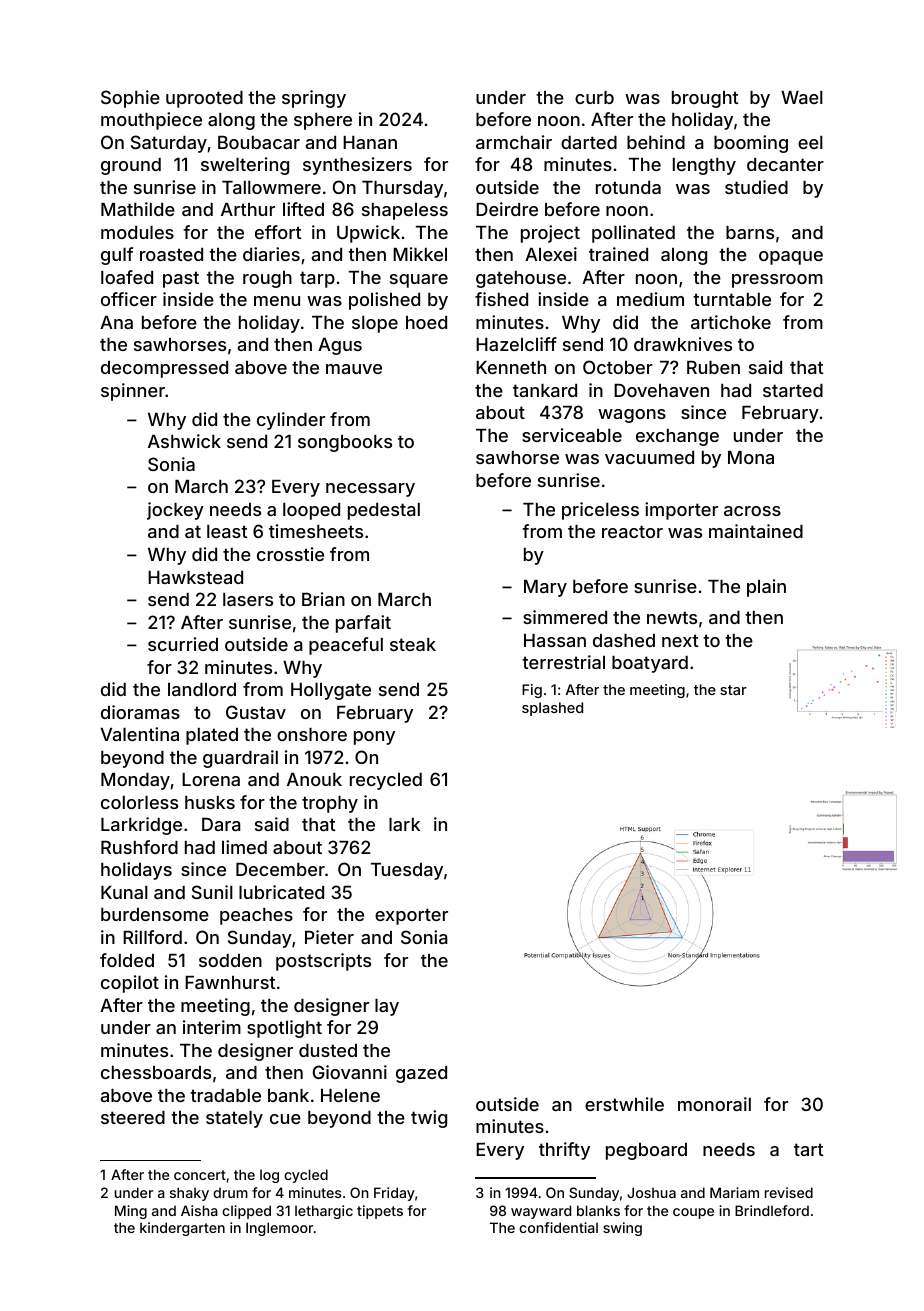 This document has height=1311, width=924. What do you see at coordinates (138, 209) in the document?
I see `Mathilde` at bounding box center [138, 209].
